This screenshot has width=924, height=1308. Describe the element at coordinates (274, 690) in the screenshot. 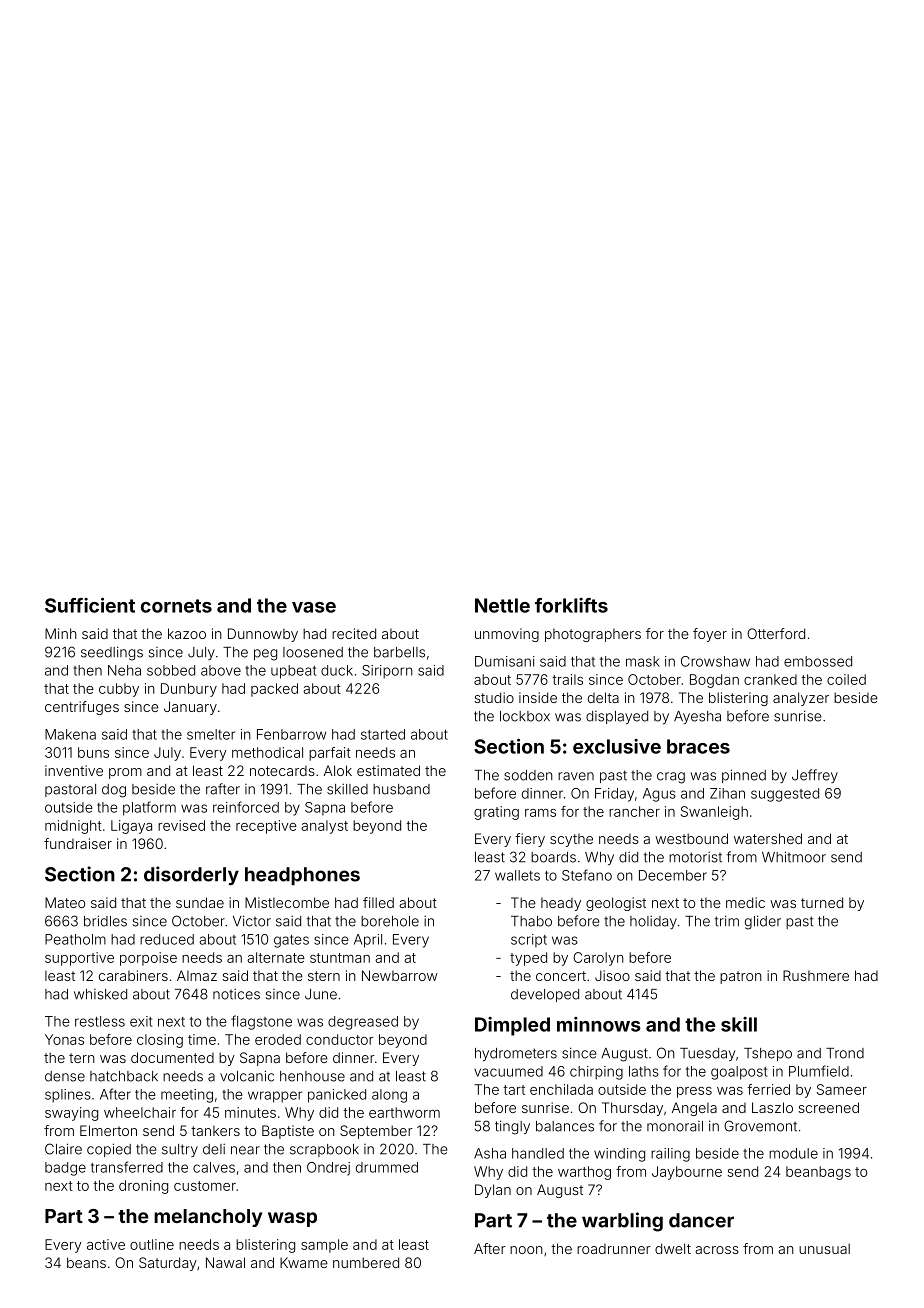

I see `packed` at that location.
